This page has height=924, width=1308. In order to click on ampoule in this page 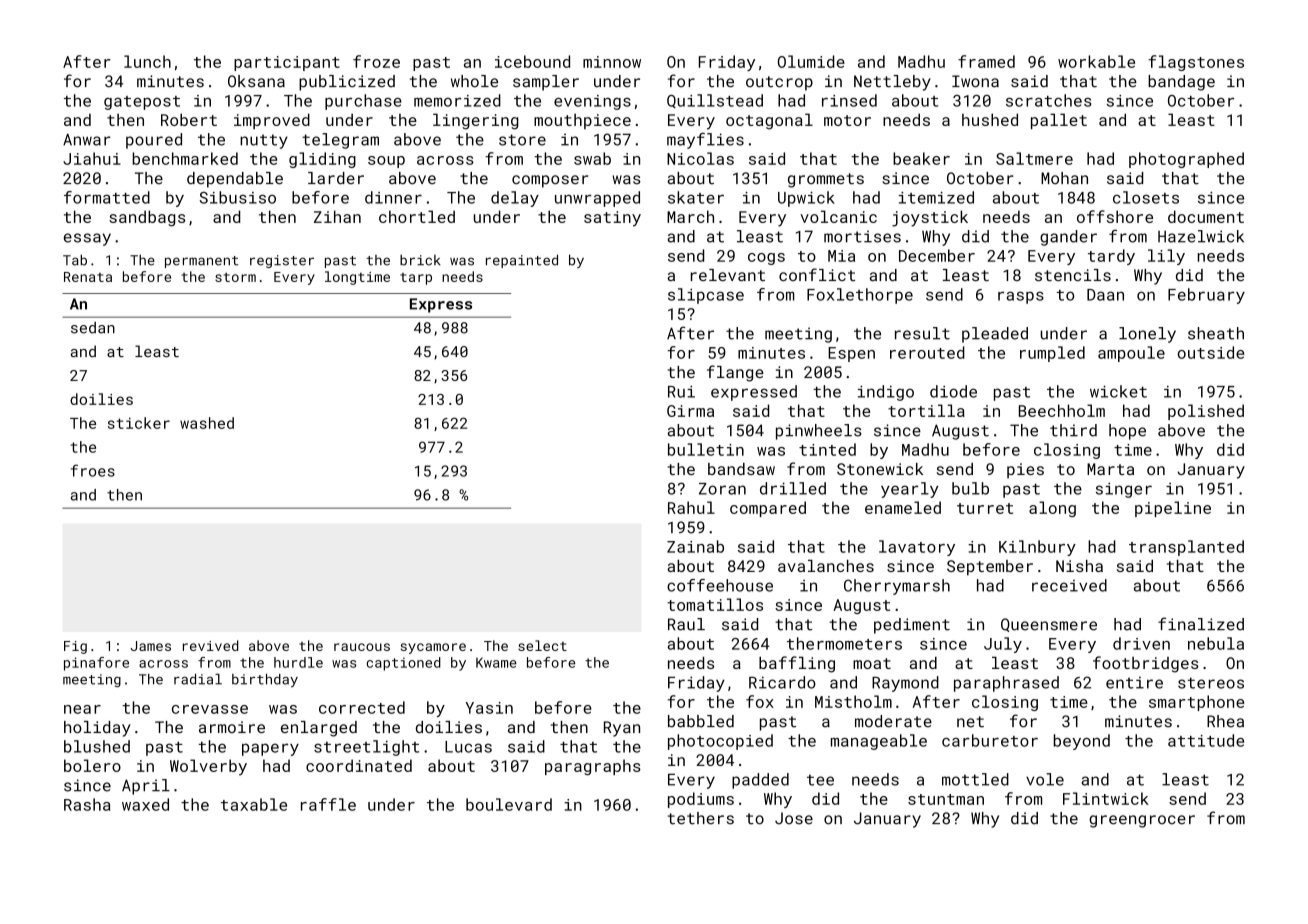, I will do `click(1131, 354)`.
